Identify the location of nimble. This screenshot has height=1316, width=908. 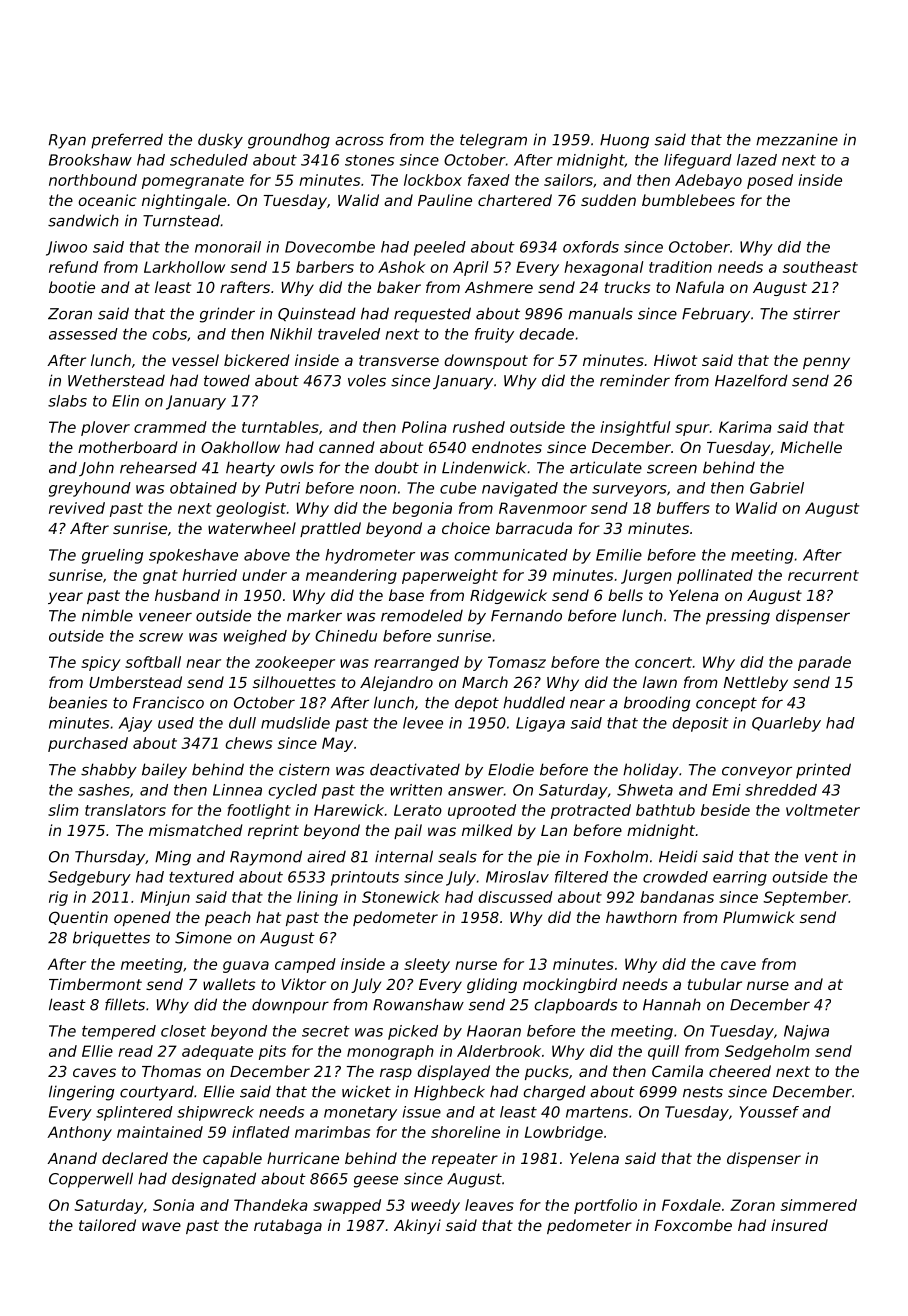
(107, 615).
